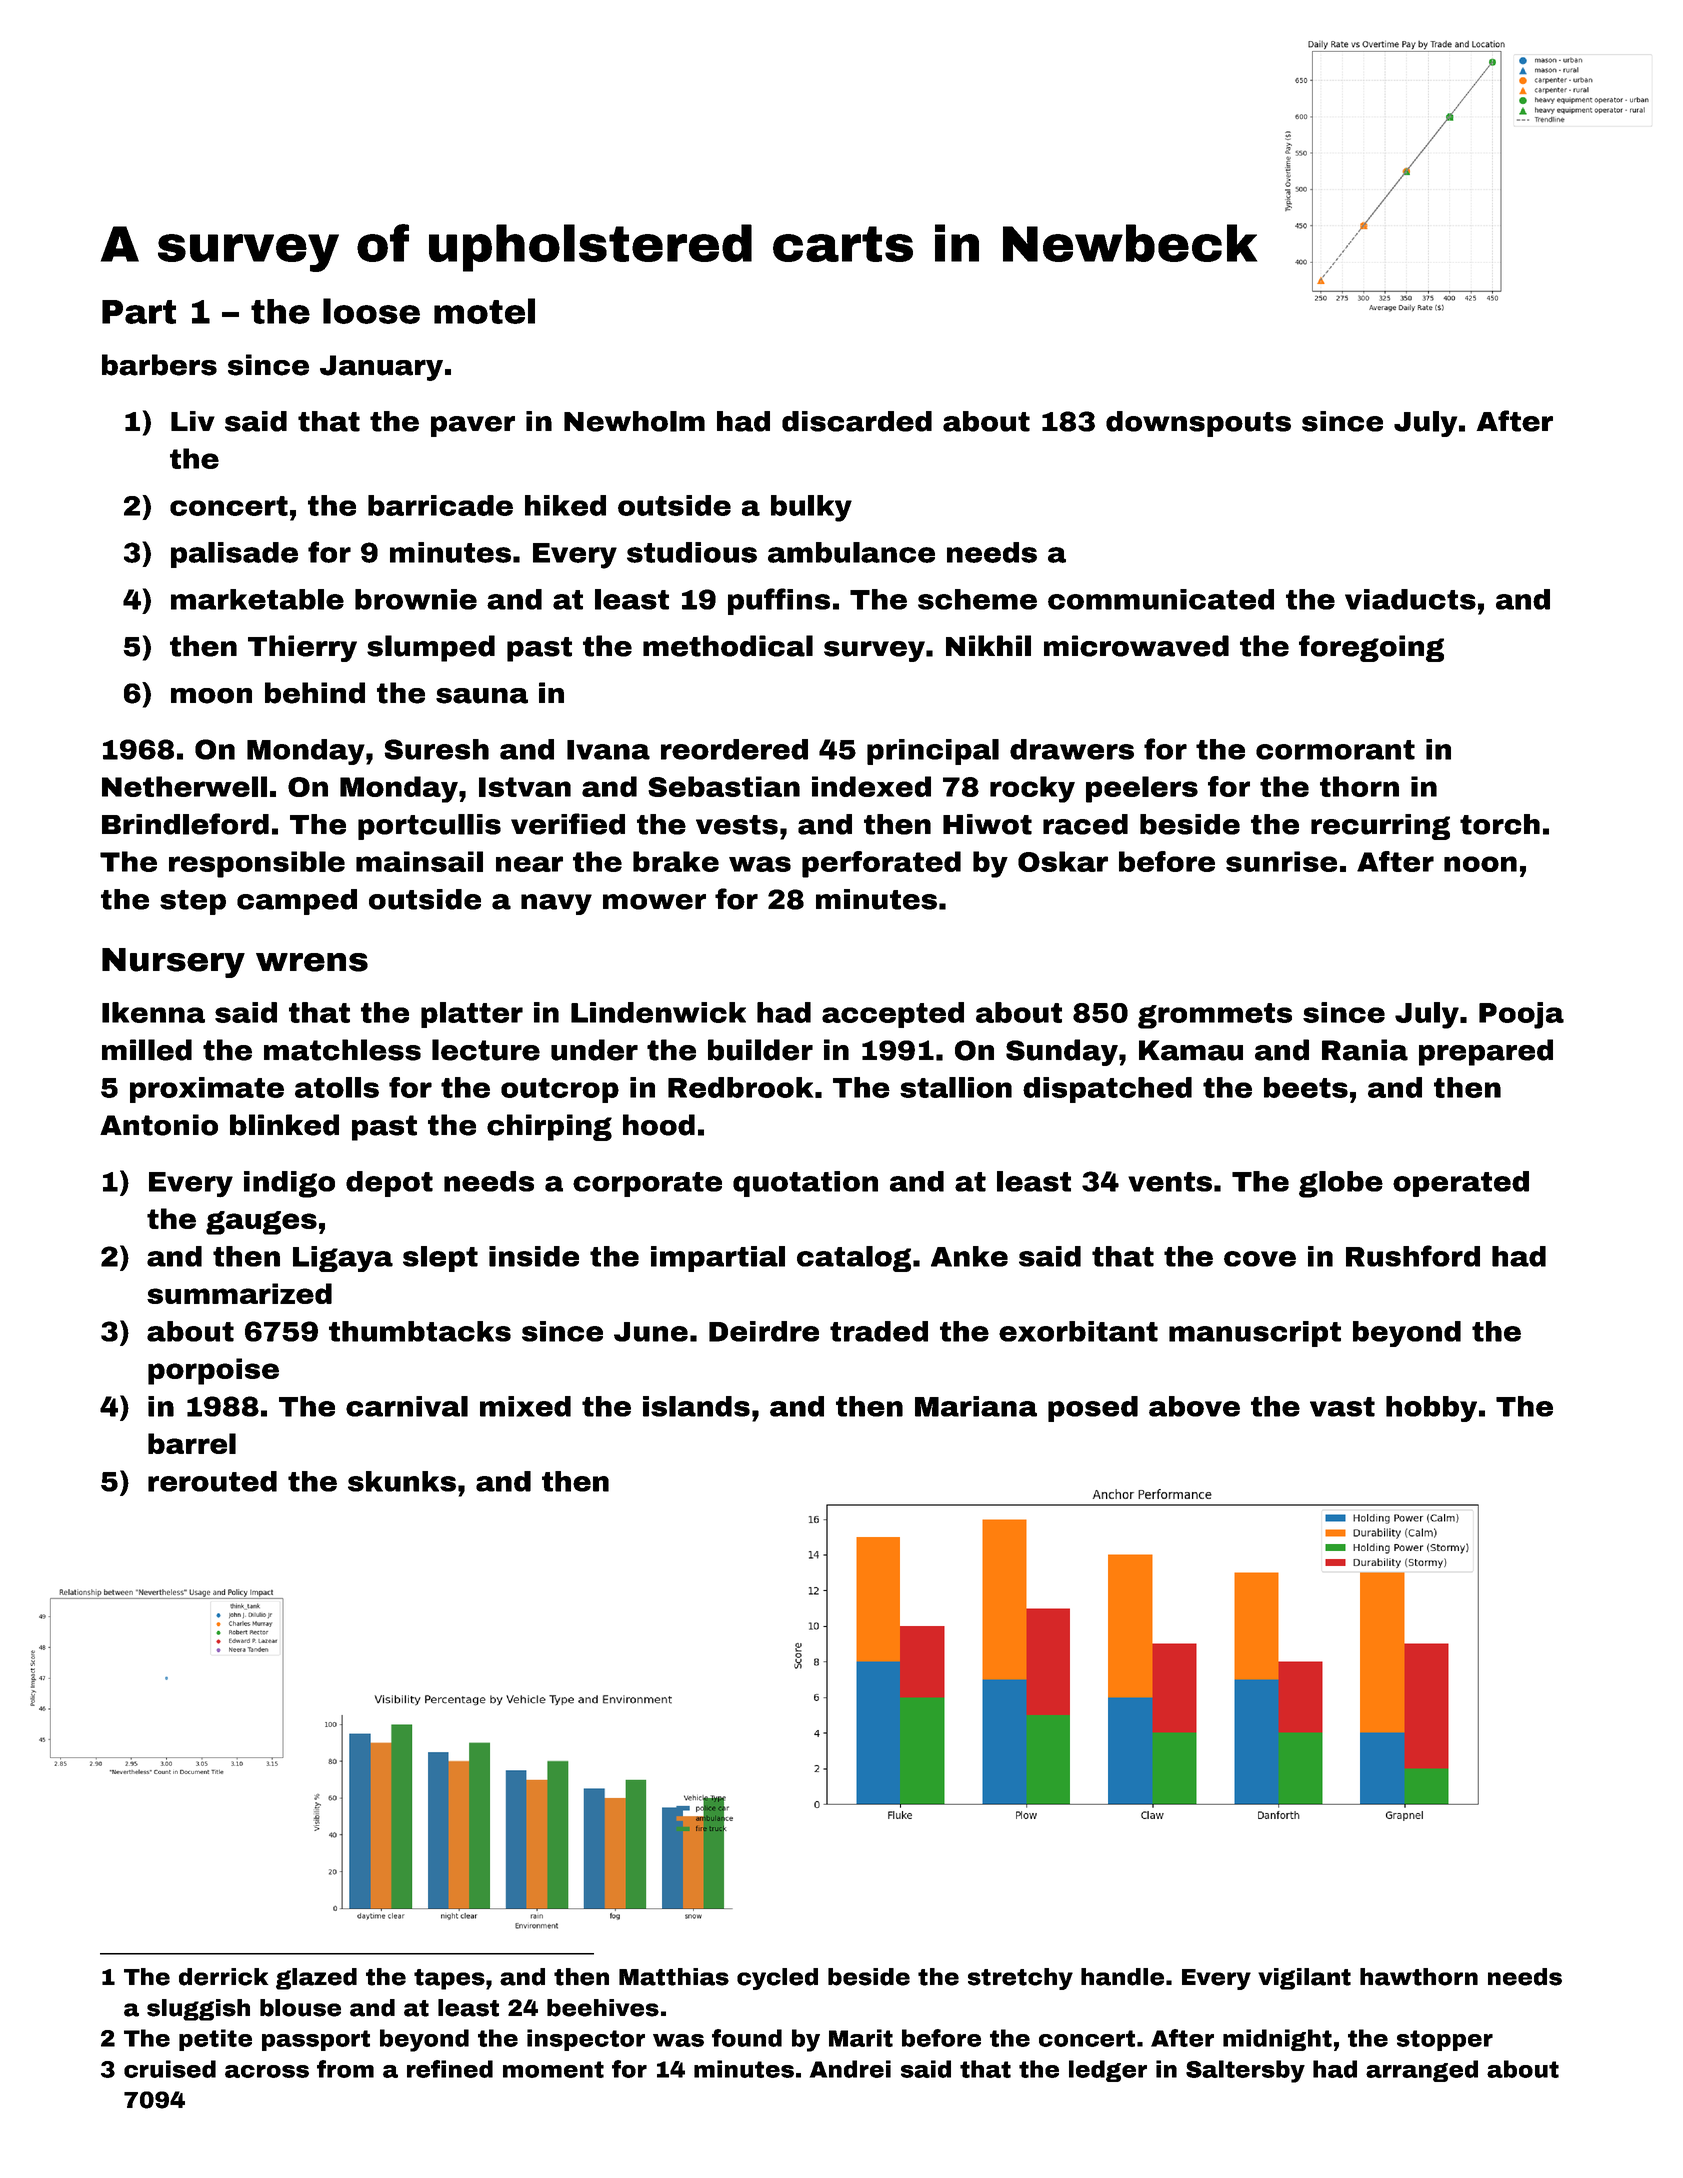 The width and height of the screenshot is (1683, 2178). I want to click on carnival, so click(407, 1406).
